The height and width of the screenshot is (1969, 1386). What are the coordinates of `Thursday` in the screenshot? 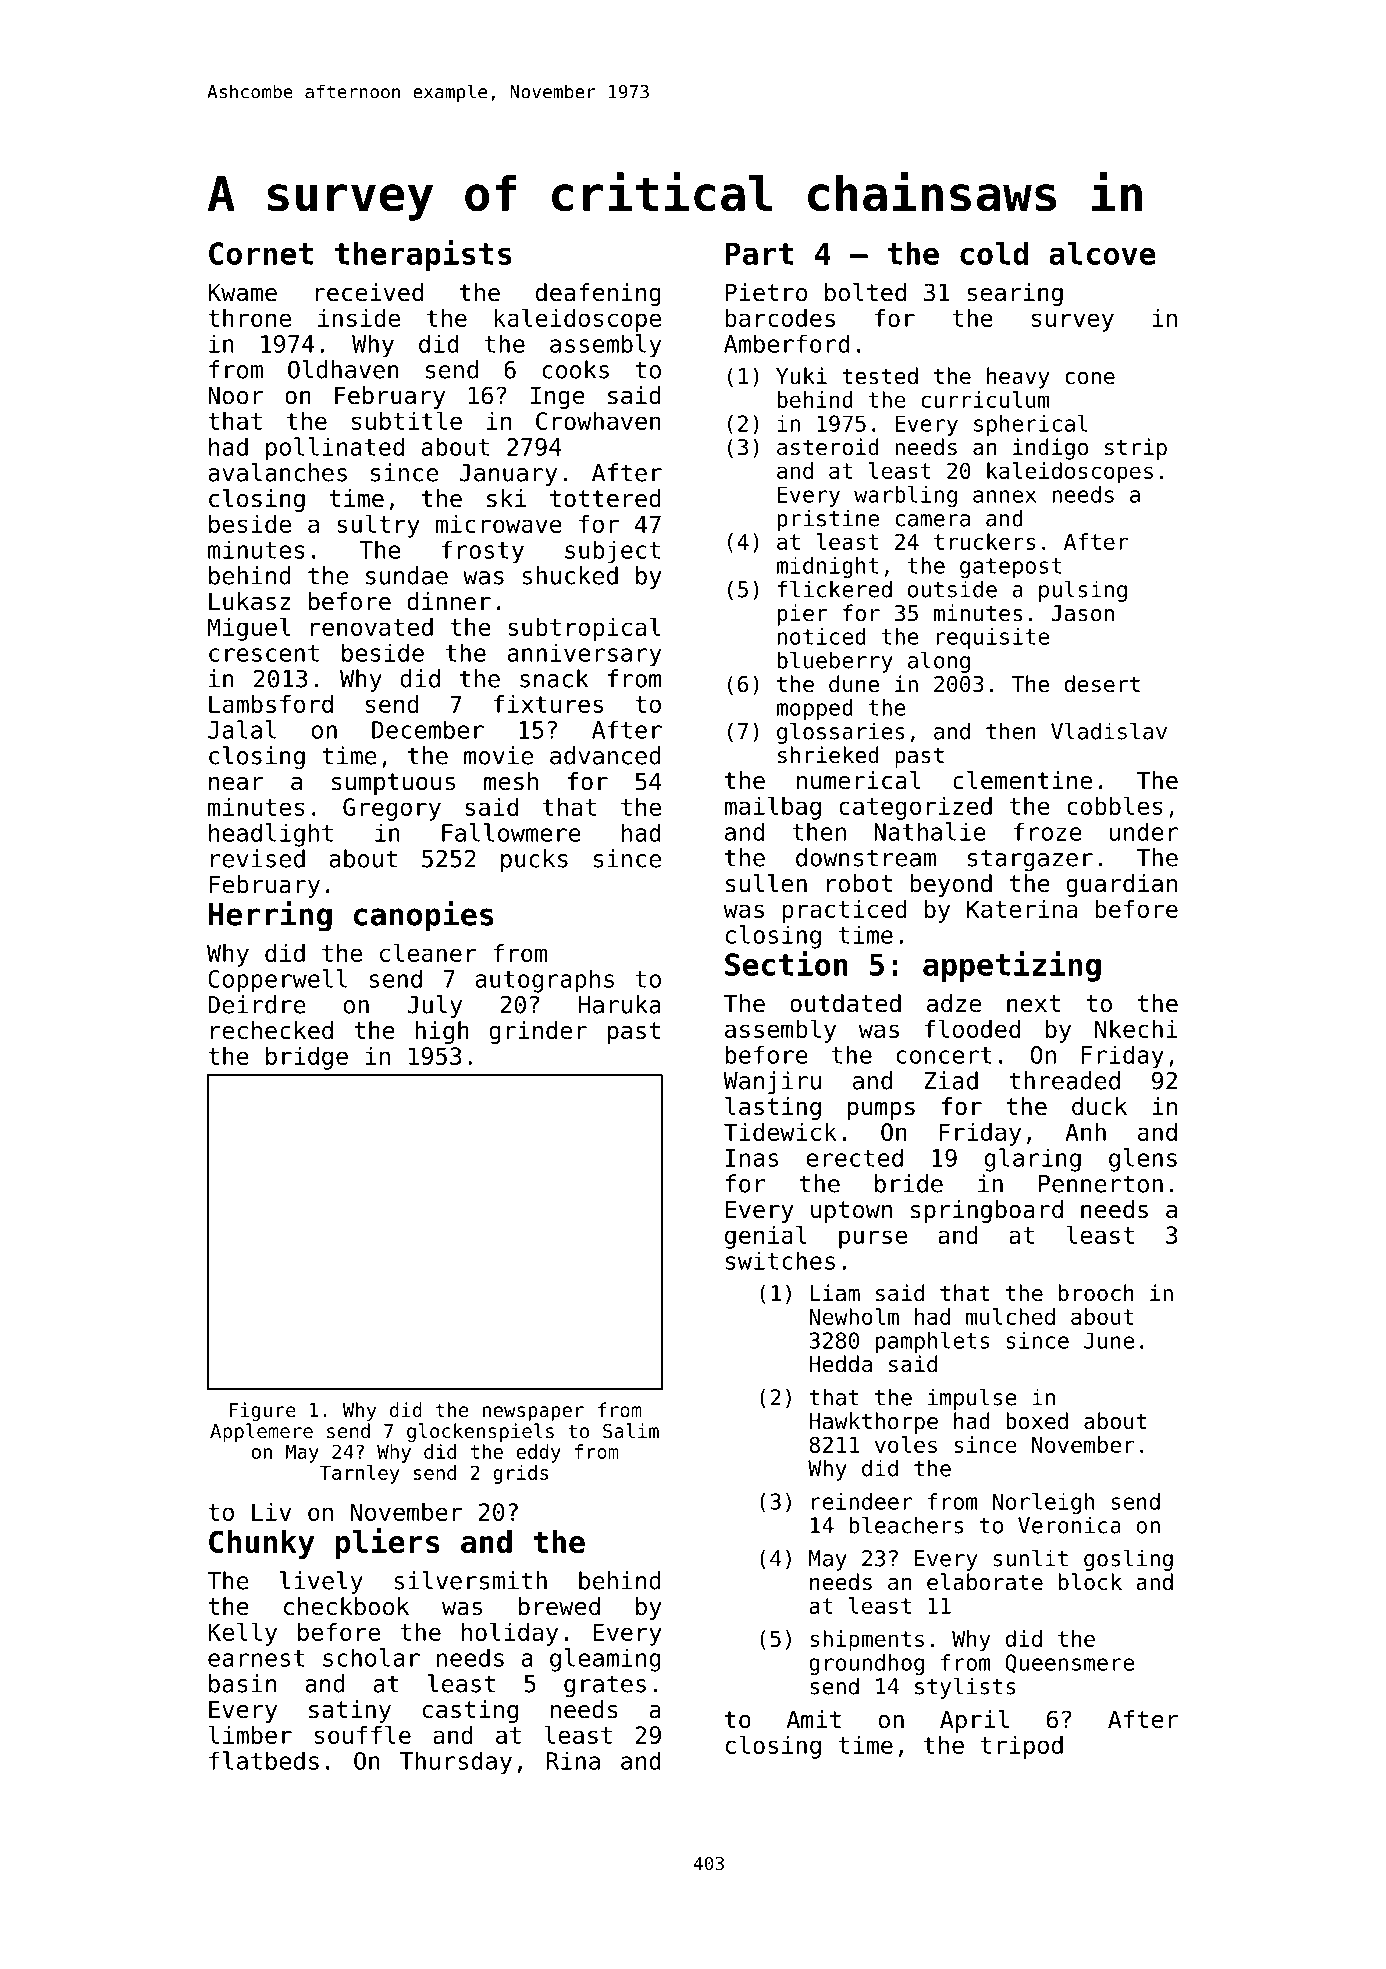 It's located at (456, 1763).
